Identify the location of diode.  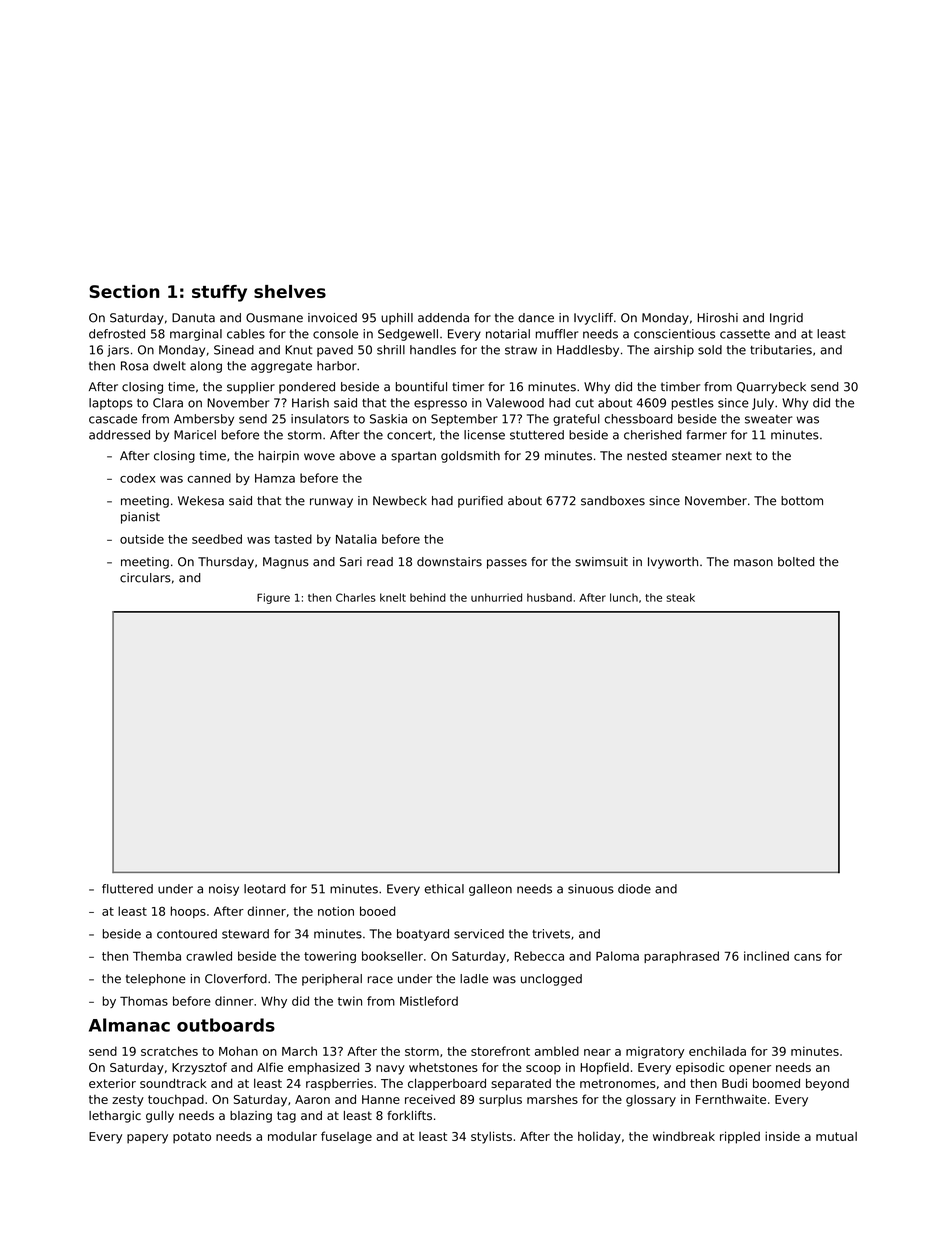
(634, 889).
